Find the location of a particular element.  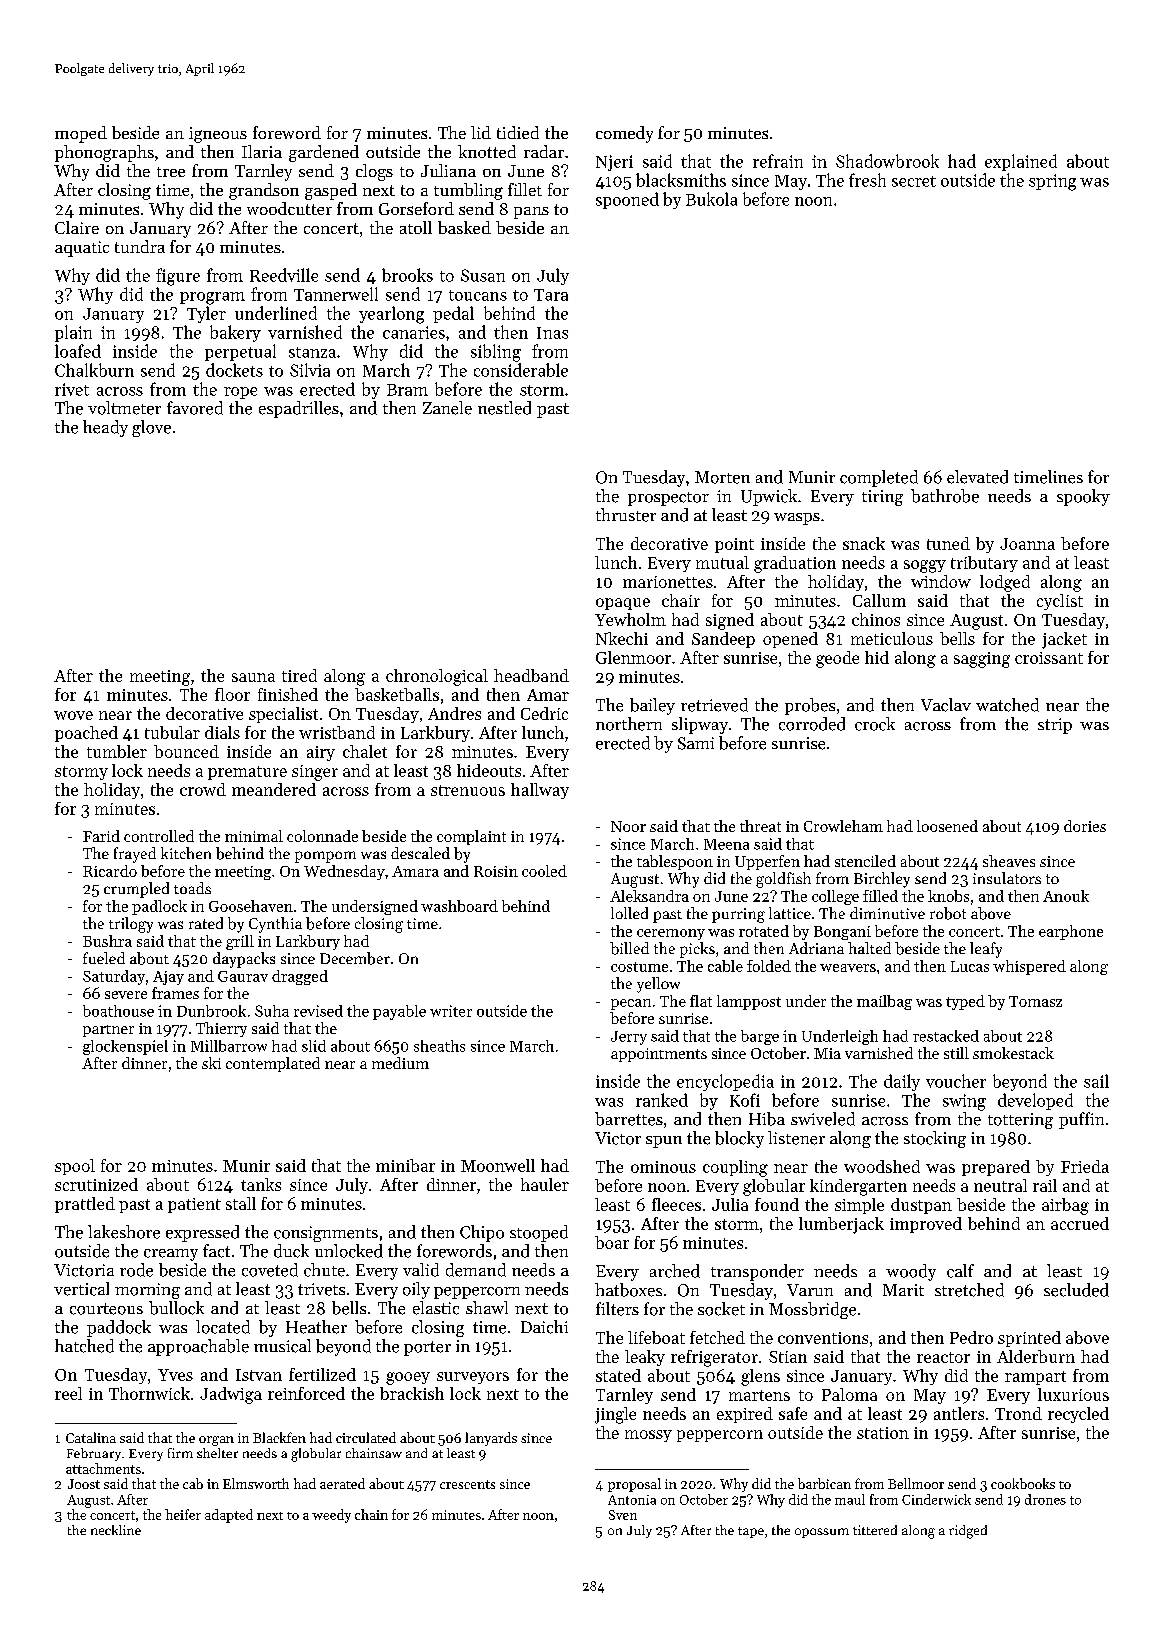

Zanele is located at coordinates (447, 408).
